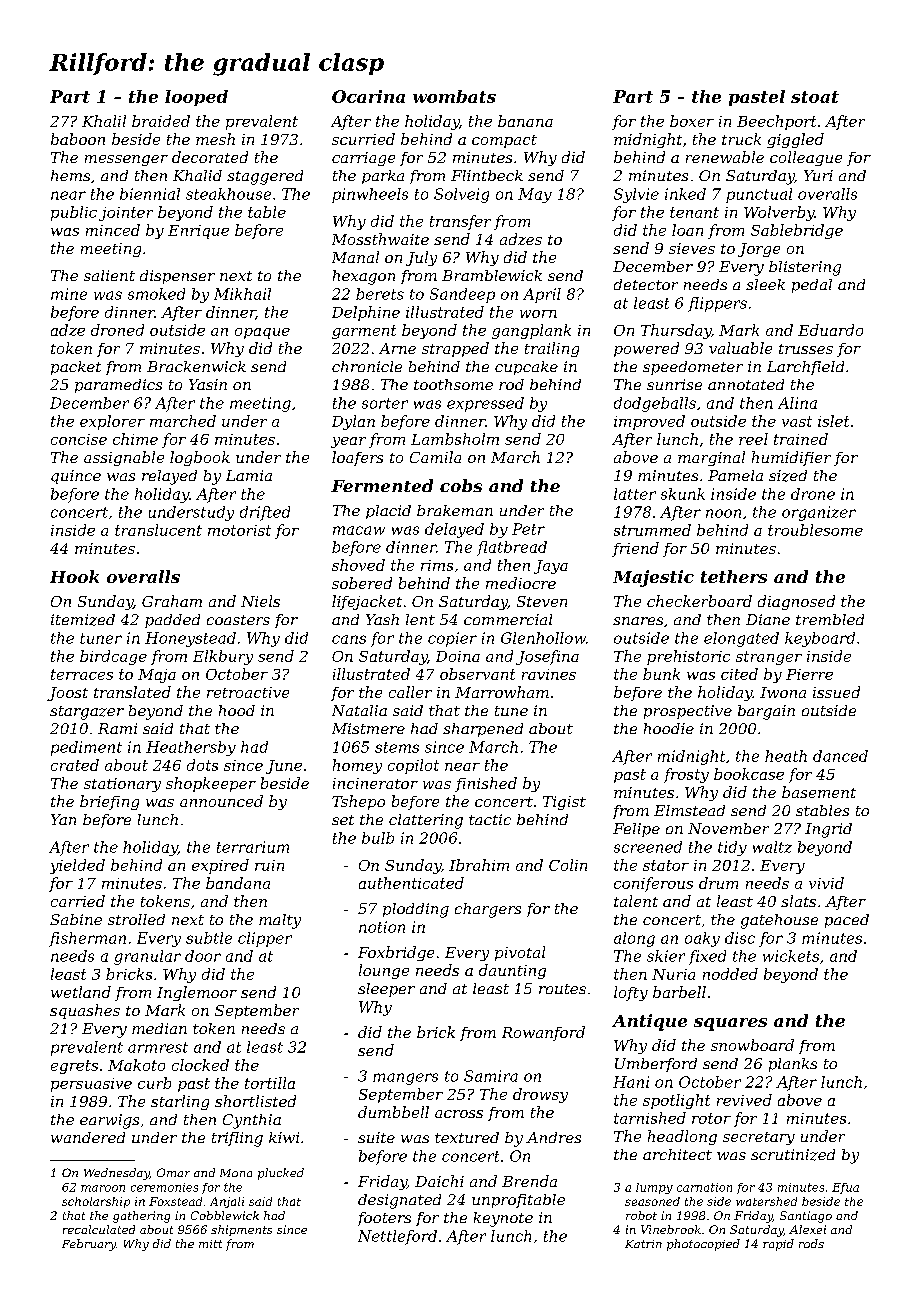 Image resolution: width=924 pixels, height=1308 pixels. I want to click on finished, so click(486, 784).
